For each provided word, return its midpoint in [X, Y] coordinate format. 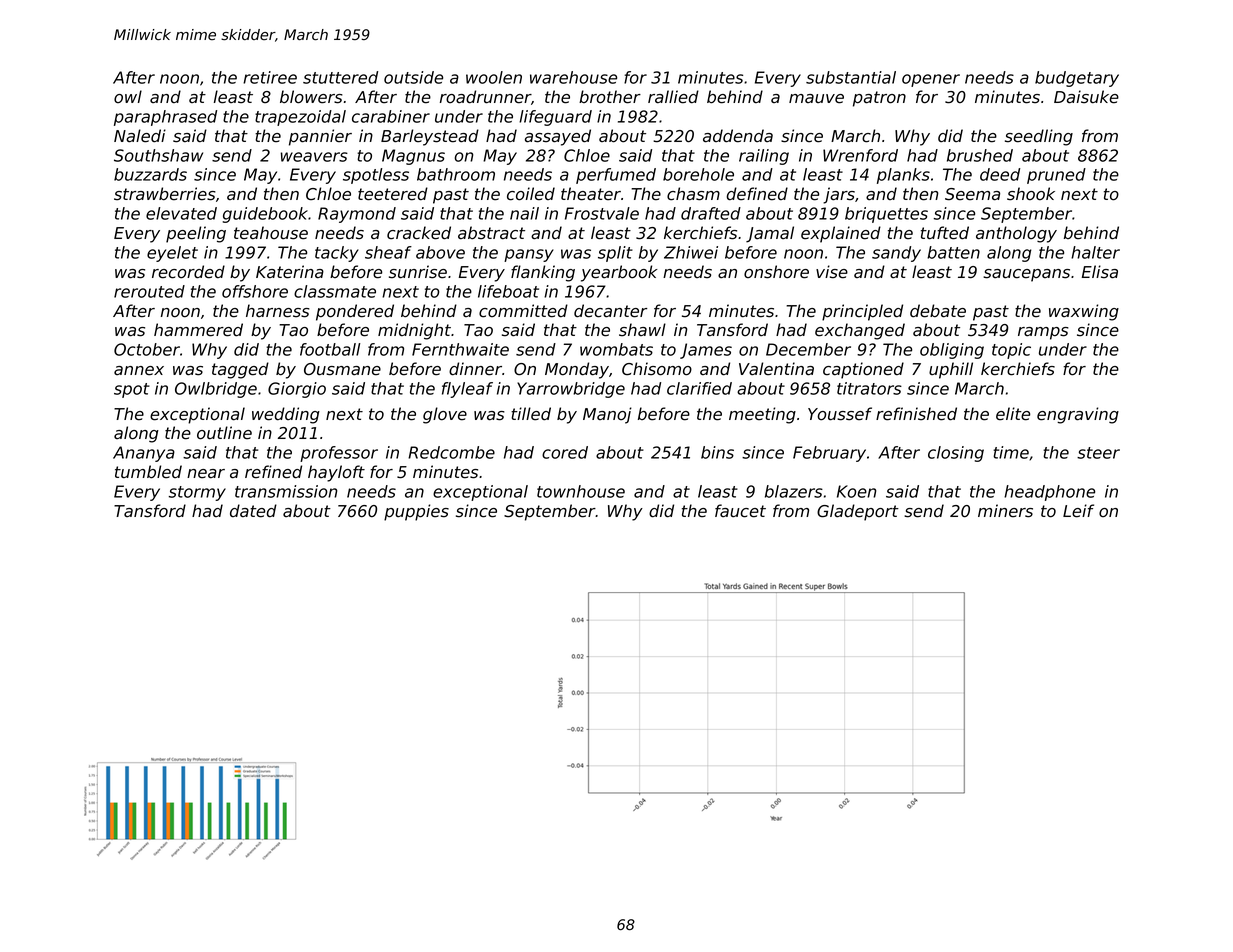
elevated [181, 213]
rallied [673, 97]
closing [956, 454]
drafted [711, 213]
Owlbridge [216, 390]
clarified [699, 388]
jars [839, 195]
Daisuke [1086, 97]
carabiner [391, 116]
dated [253, 511]
